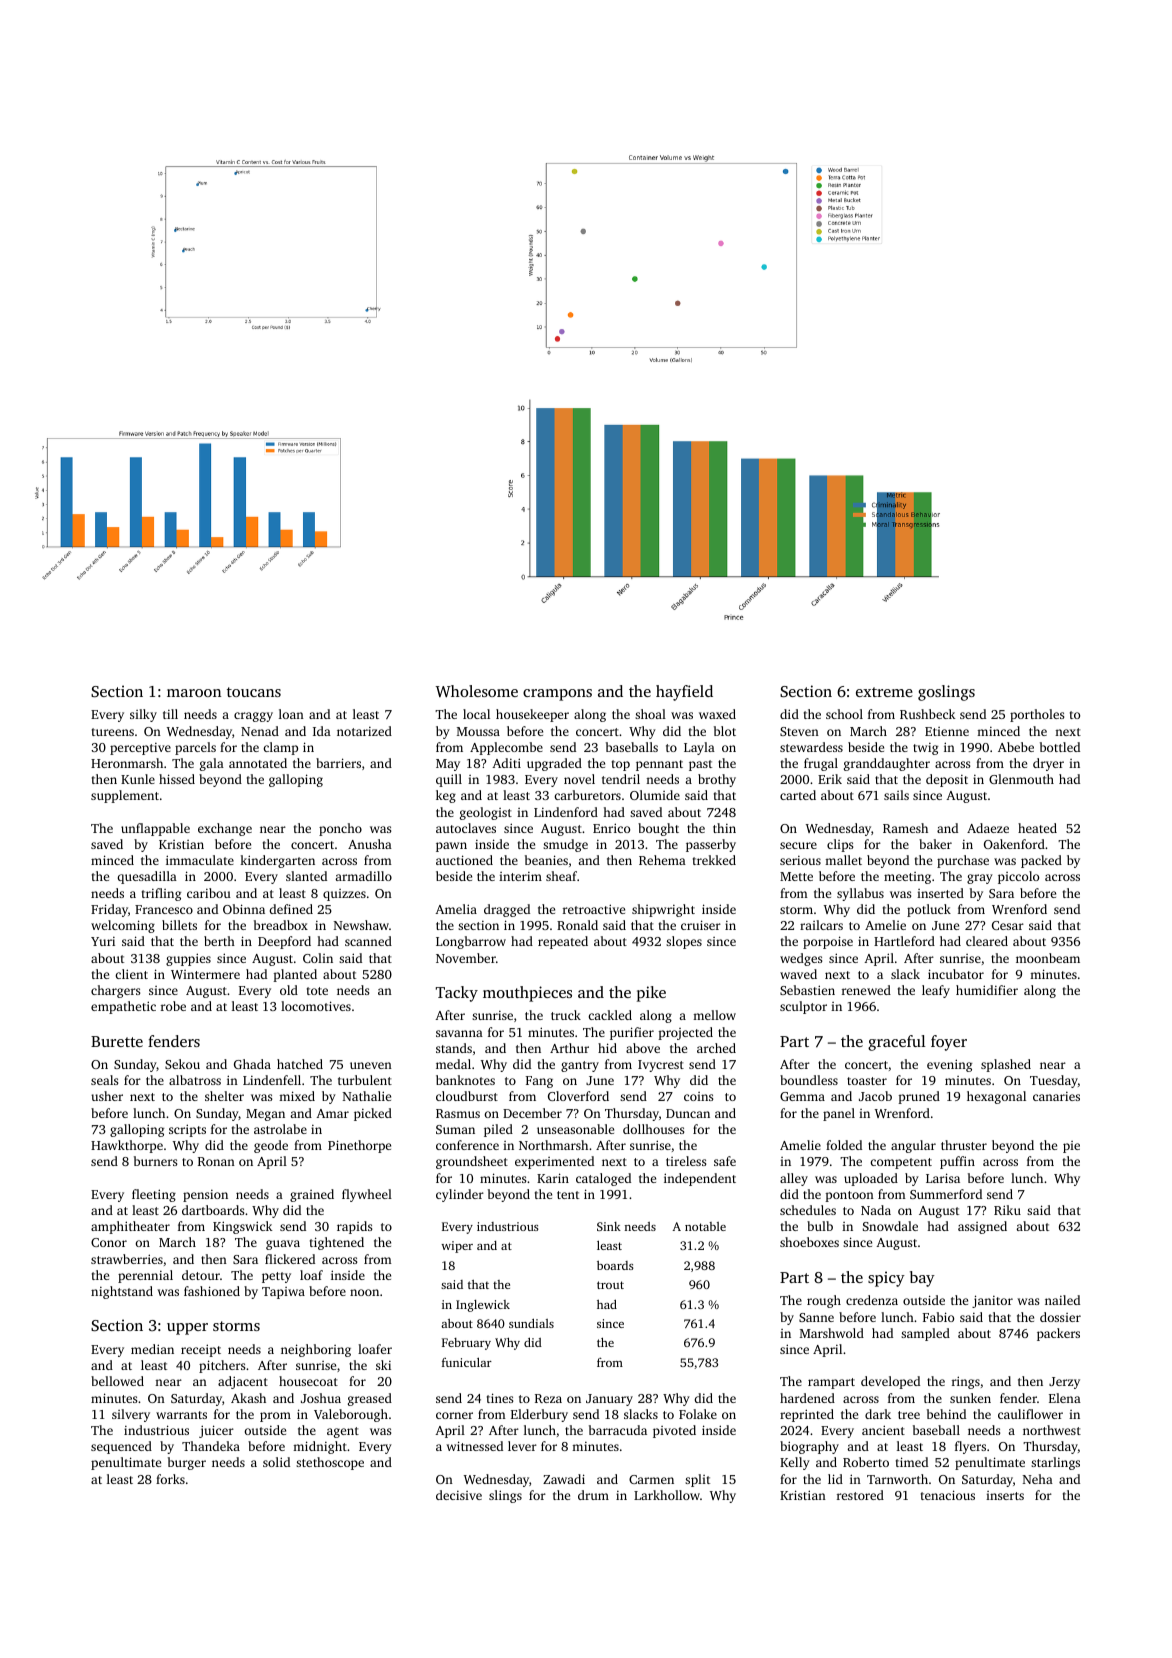 The width and height of the image is (1172, 1658). I want to click on Inglewick, so click(483, 1306).
